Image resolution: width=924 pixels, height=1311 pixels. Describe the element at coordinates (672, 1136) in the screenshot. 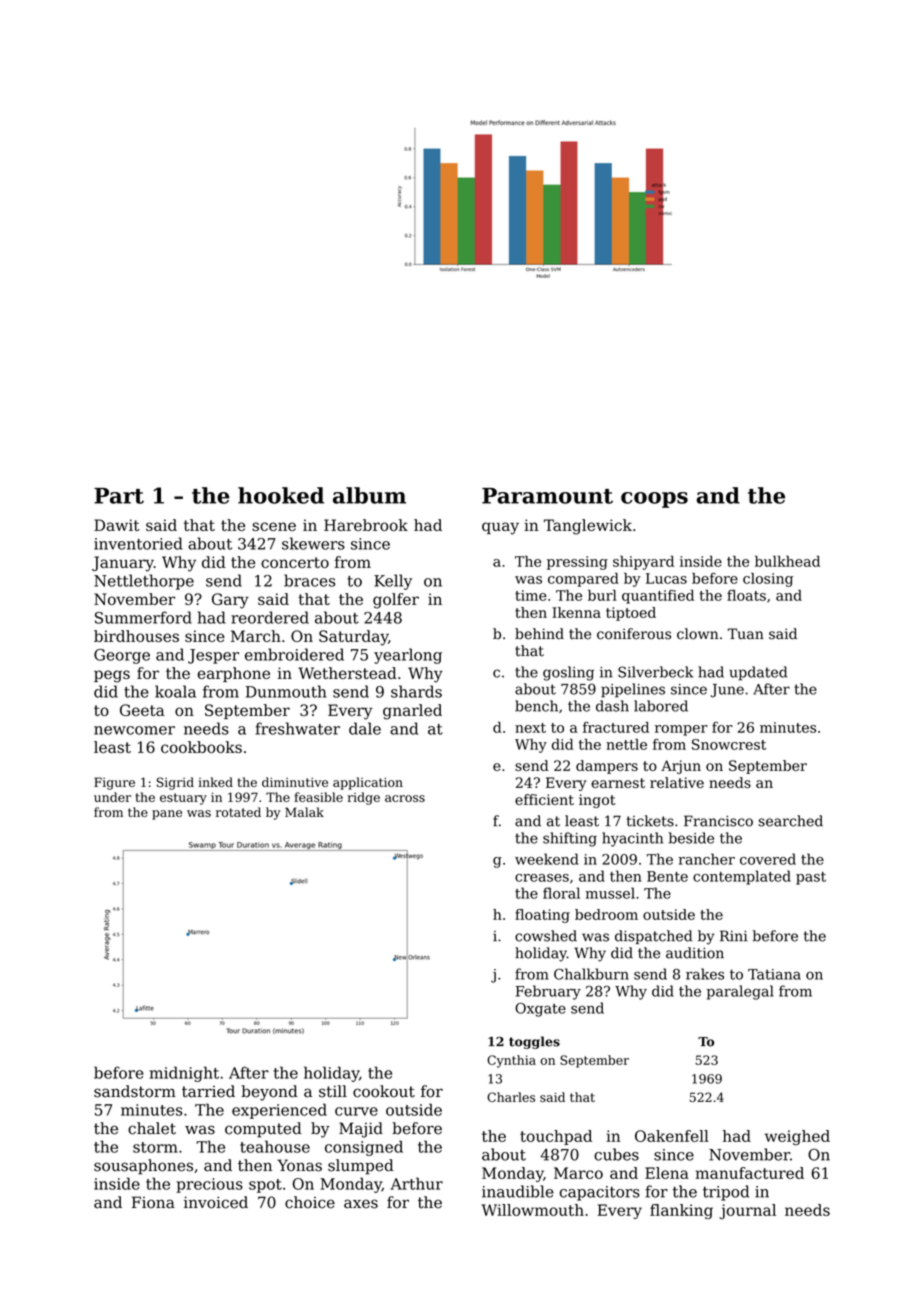

I see `Oakenfell` at that location.
